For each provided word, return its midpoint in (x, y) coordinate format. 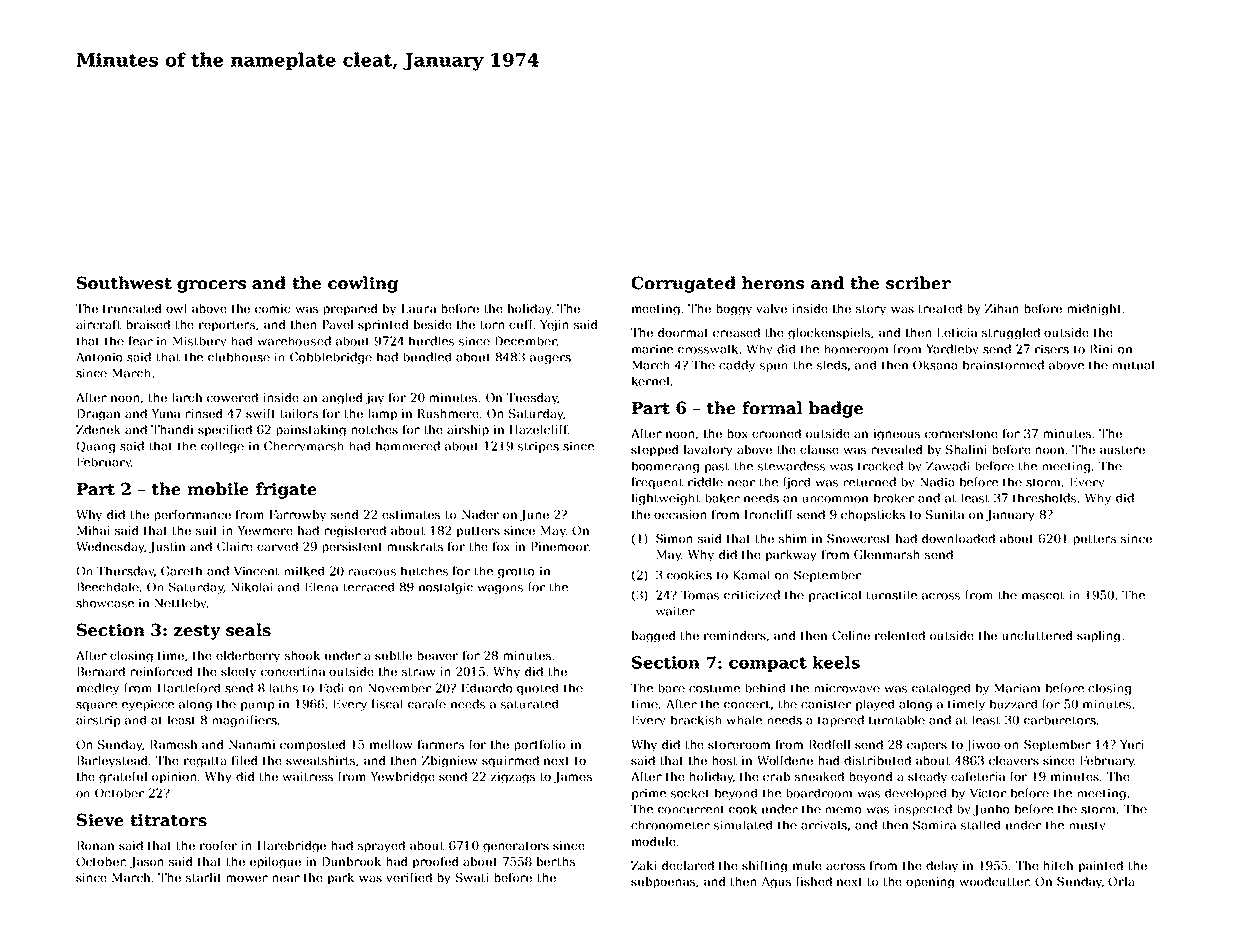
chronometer (670, 825)
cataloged (941, 689)
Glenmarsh (887, 554)
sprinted (383, 326)
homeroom (856, 349)
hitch (1058, 865)
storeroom (739, 745)
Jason (147, 863)
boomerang (666, 467)
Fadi (331, 688)
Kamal (751, 575)
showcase (105, 603)
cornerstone (961, 434)
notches (374, 429)
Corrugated (683, 284)
